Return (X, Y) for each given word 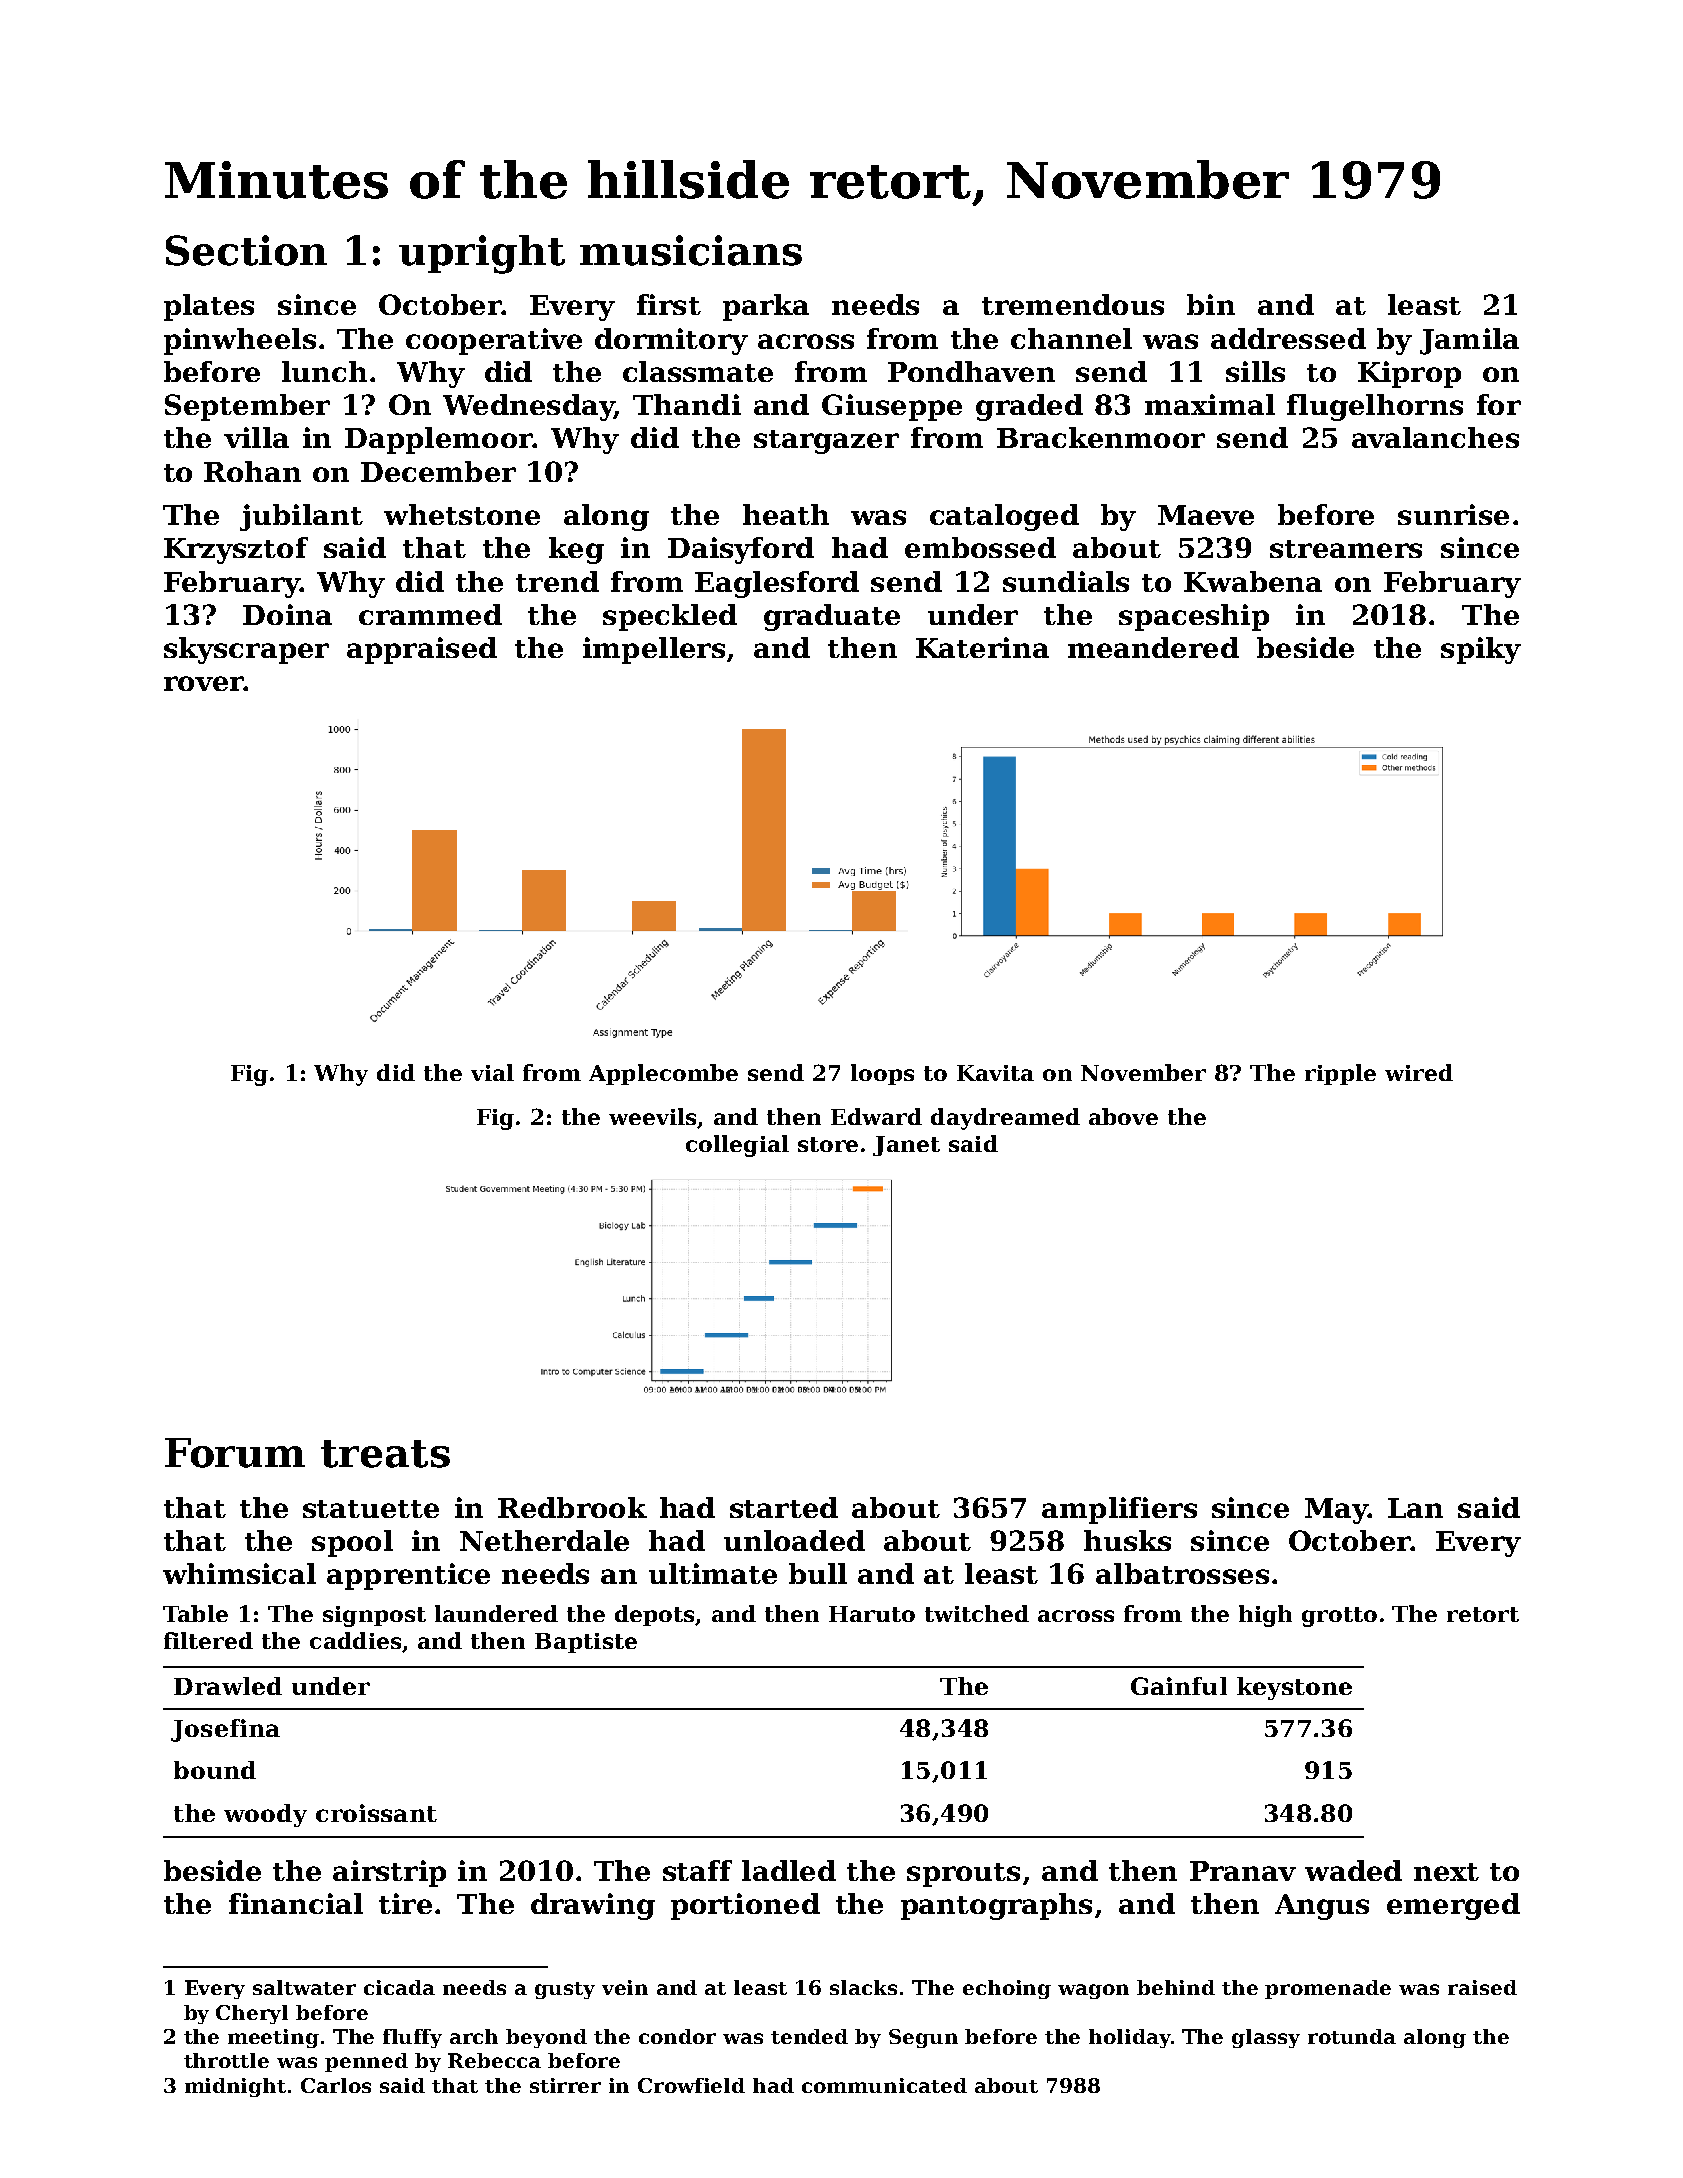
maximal (1210, 404)
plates (209, 307)
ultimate (713, 1573)
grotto (1339, 1617)
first (669, 304)
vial (492, 1072)
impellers (654, 650)
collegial (737, 1146)
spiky (1481, 650)
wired (1419, 1072)
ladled (789, 1870)
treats (385, 1454)
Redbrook (572, 1507)
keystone (1294, 1688)
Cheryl (252, 2014)
